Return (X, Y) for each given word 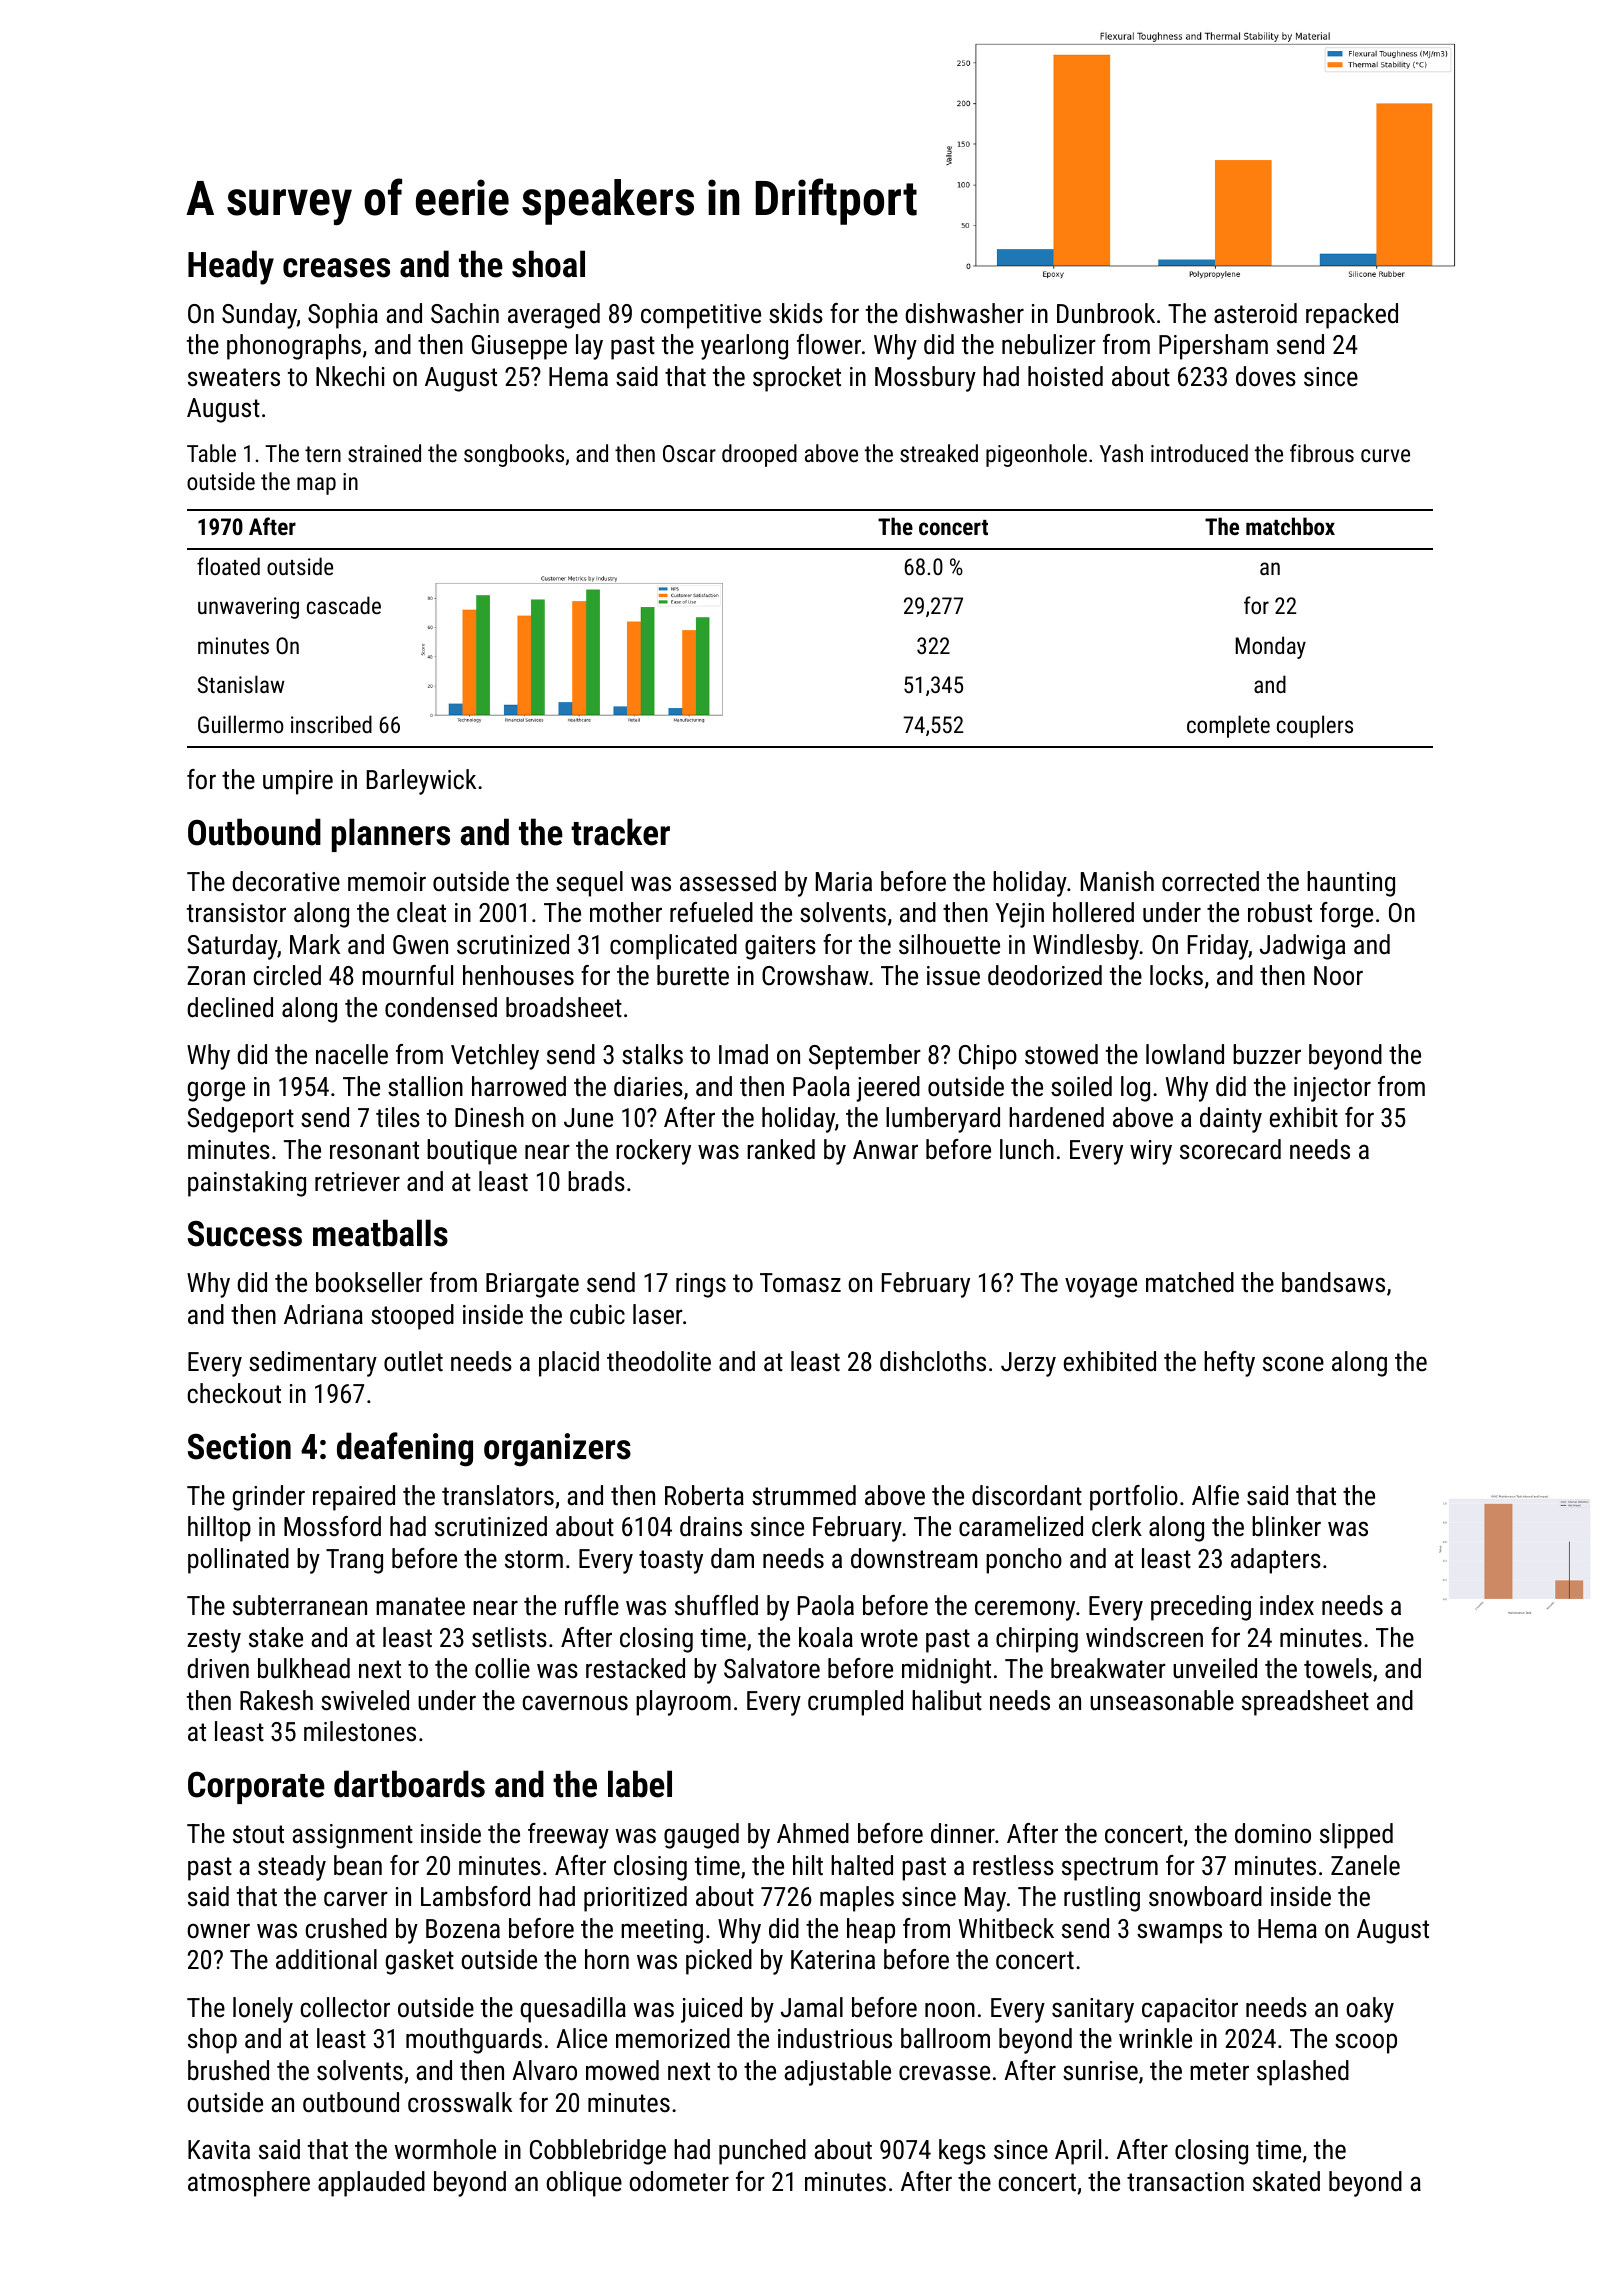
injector (1332, 1089)
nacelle (352, 1054)
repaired (354, 1498)
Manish (1117, 881)
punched (762, 2152)
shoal (548, 264)
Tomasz (800, 1283)
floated (228, 566)
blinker (1286, 1526)
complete (1228, 726)
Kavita (219, 2150)
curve (1385, 455)
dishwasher (964, 313)
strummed (804, 1495)
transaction (1185, 2182)
